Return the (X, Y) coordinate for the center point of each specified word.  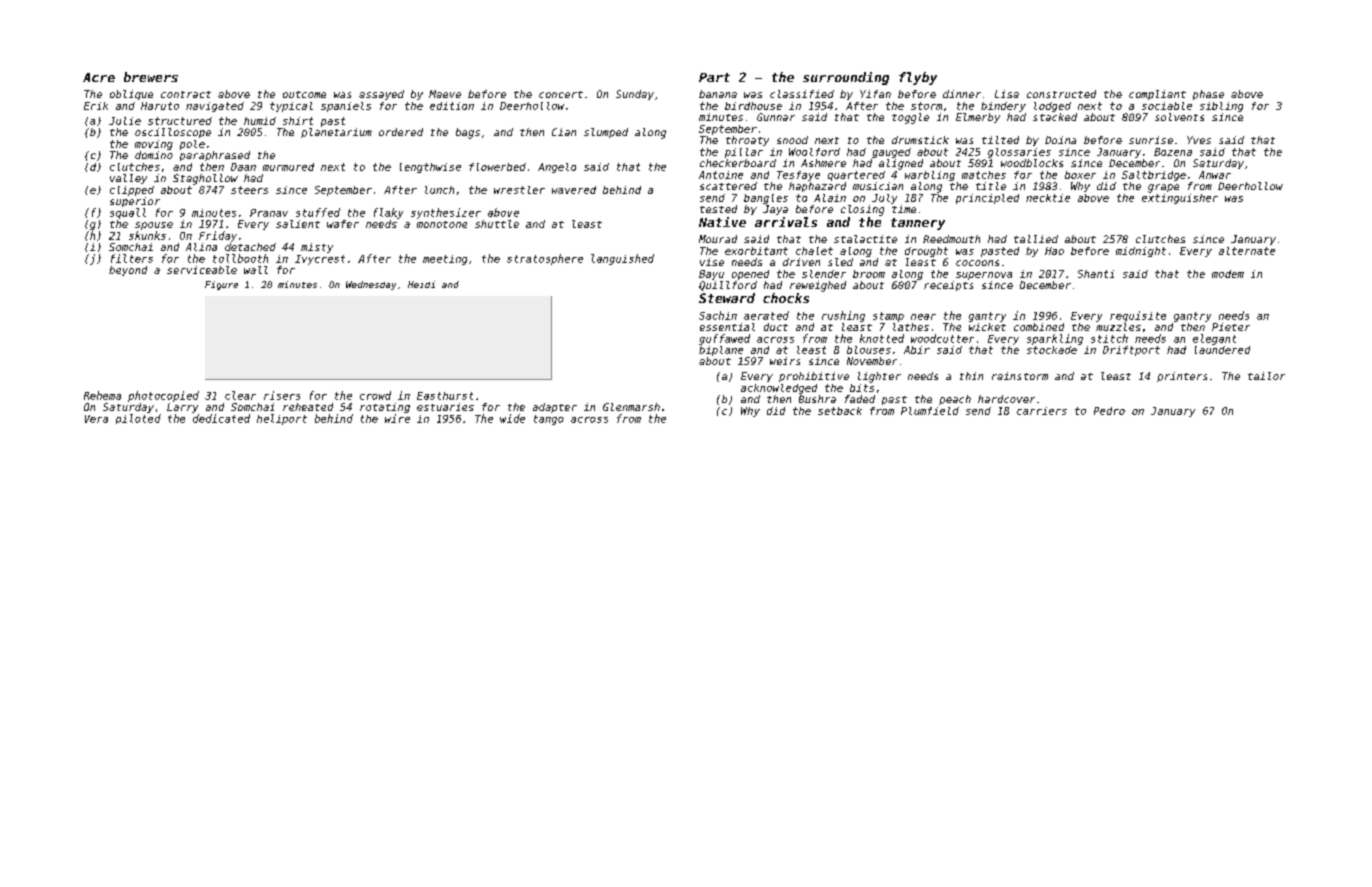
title (991, 186)
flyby (918, 78)
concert (561, 94)
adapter (555, 408)
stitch (1109, 338)
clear (240, 395)
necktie (1048, 198)
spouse (154, 226)
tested (718, 209)
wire (397, 418)
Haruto (160, 106)
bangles (766, 199)
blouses (869, 350)
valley (128, 179)
